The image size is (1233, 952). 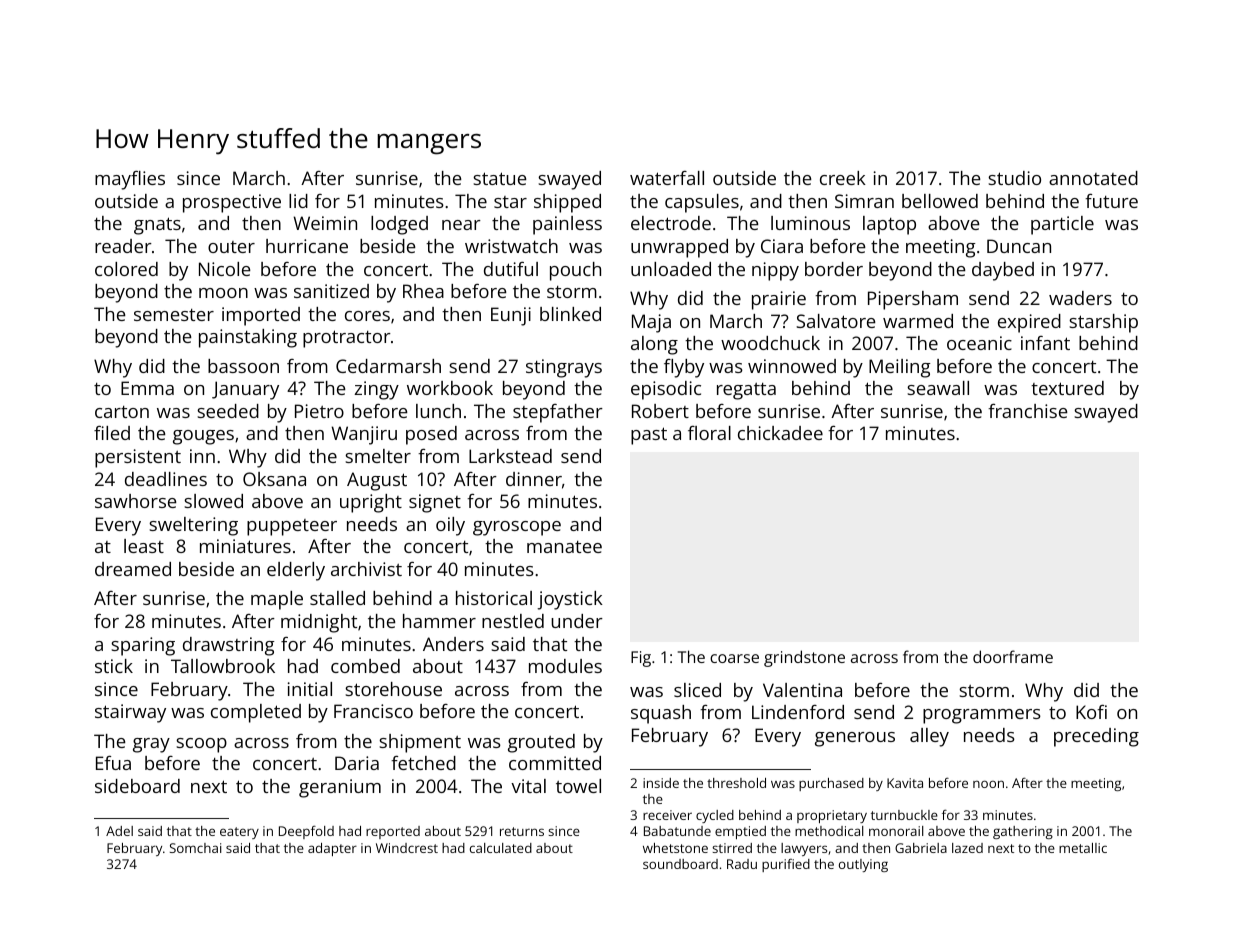 I want to click on creek, so click(x=843, y=178).
